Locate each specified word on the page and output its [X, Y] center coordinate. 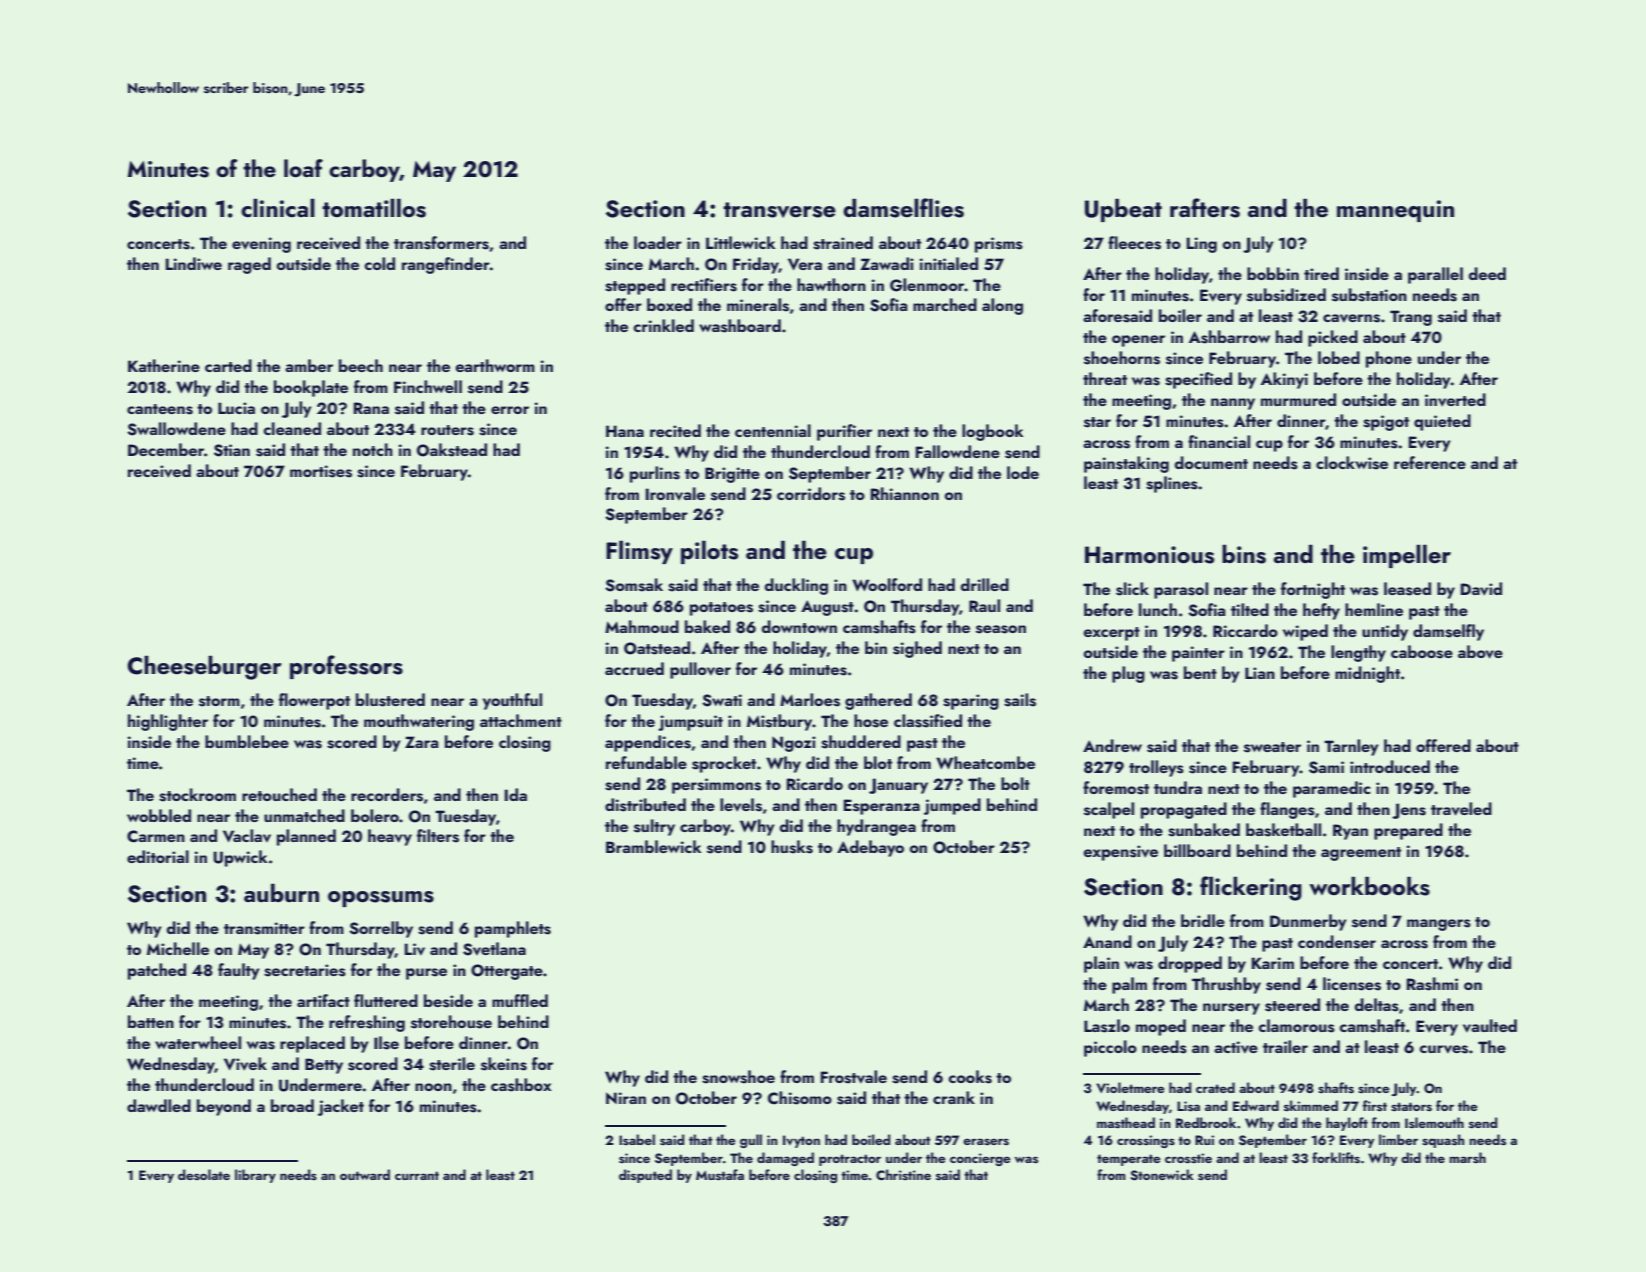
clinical [278, 207]
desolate [204, 1174]
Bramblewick [654, 846]
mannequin [1395, 211]
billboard [1197, 850]
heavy [390, 837]
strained [843, 243]
